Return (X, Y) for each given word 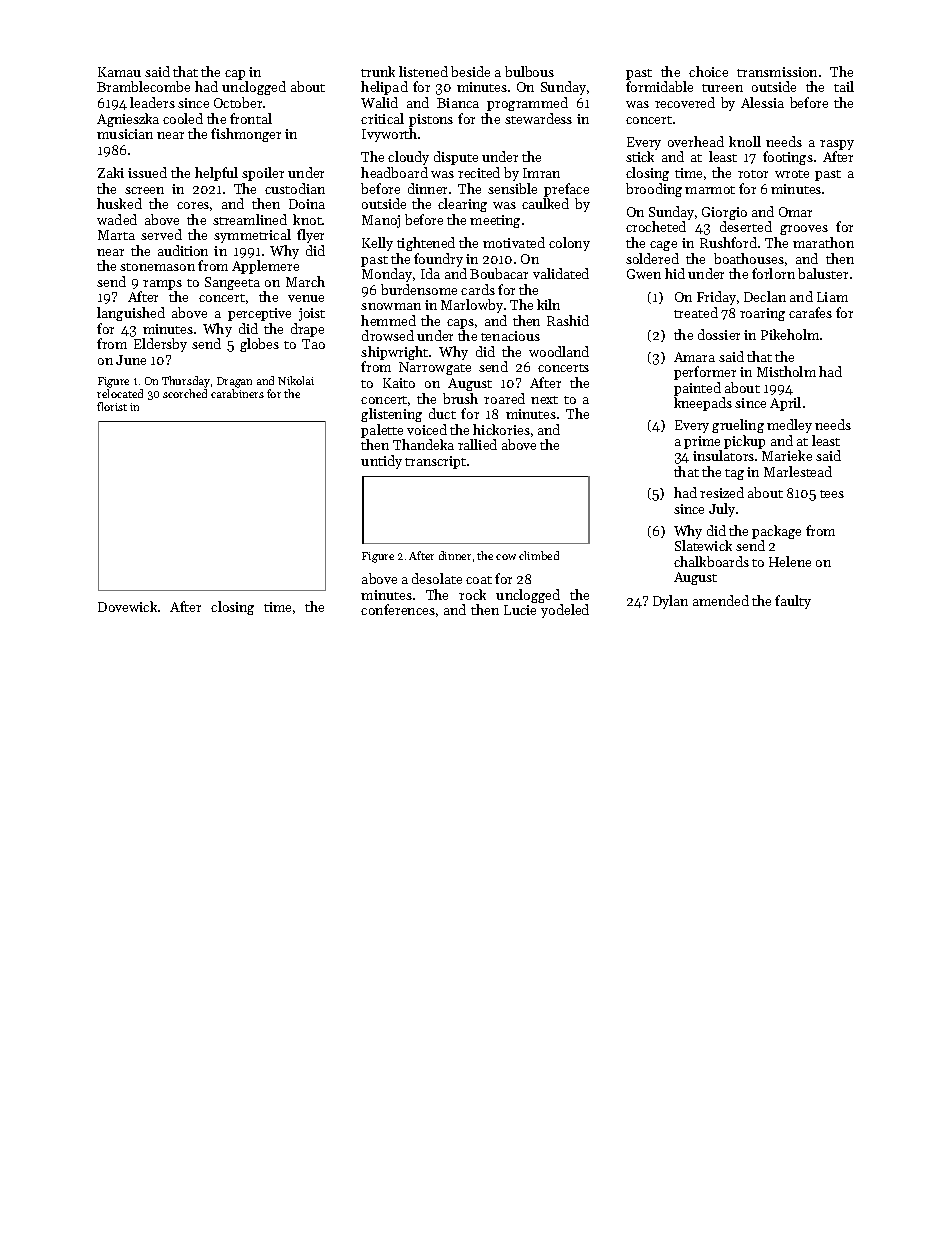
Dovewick (127, 606)
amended (721, 600)
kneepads (703, 404)
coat (479, 580)
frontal (251, 118)
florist (112, 406)
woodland (559, 351)
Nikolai (296, 380)
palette (382, 431)
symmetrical (252, 236)
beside (470, 71)
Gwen (644, 274)
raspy (837, 145)
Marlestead (798, 471)
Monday (387, 275)
